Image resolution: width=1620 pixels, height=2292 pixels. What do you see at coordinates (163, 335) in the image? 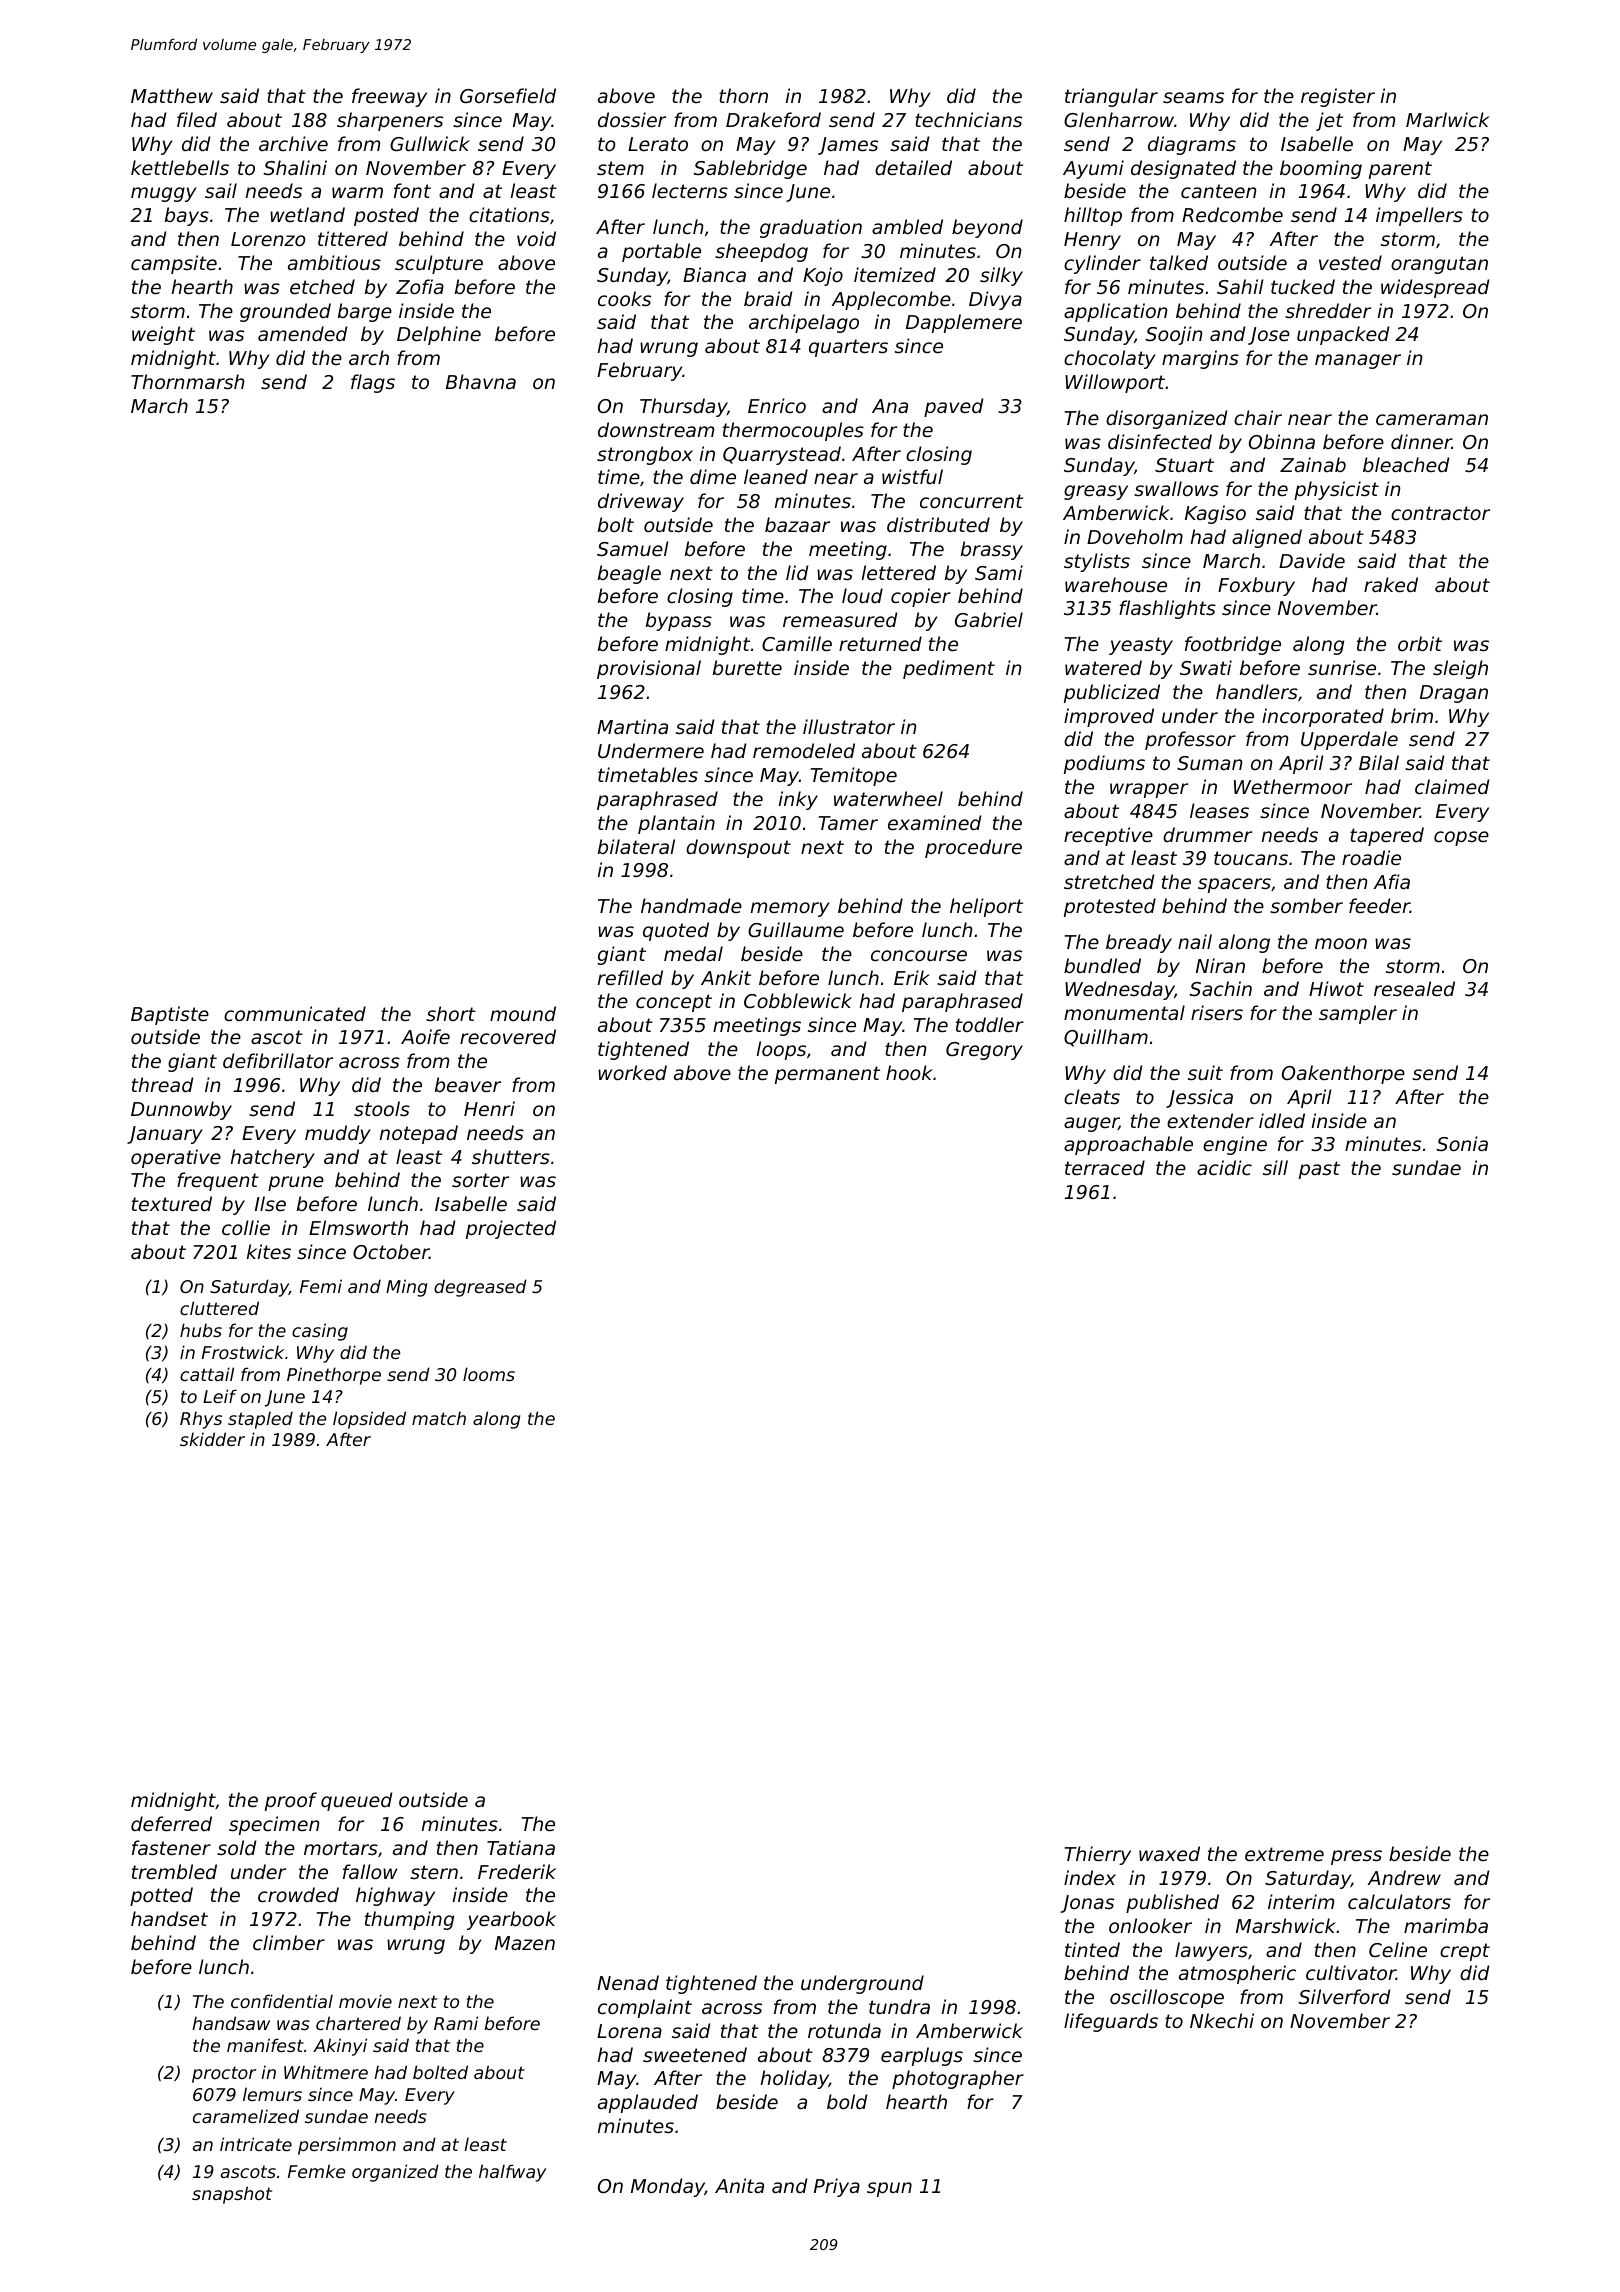
I see `weight` at bounding box center [163, 335].
